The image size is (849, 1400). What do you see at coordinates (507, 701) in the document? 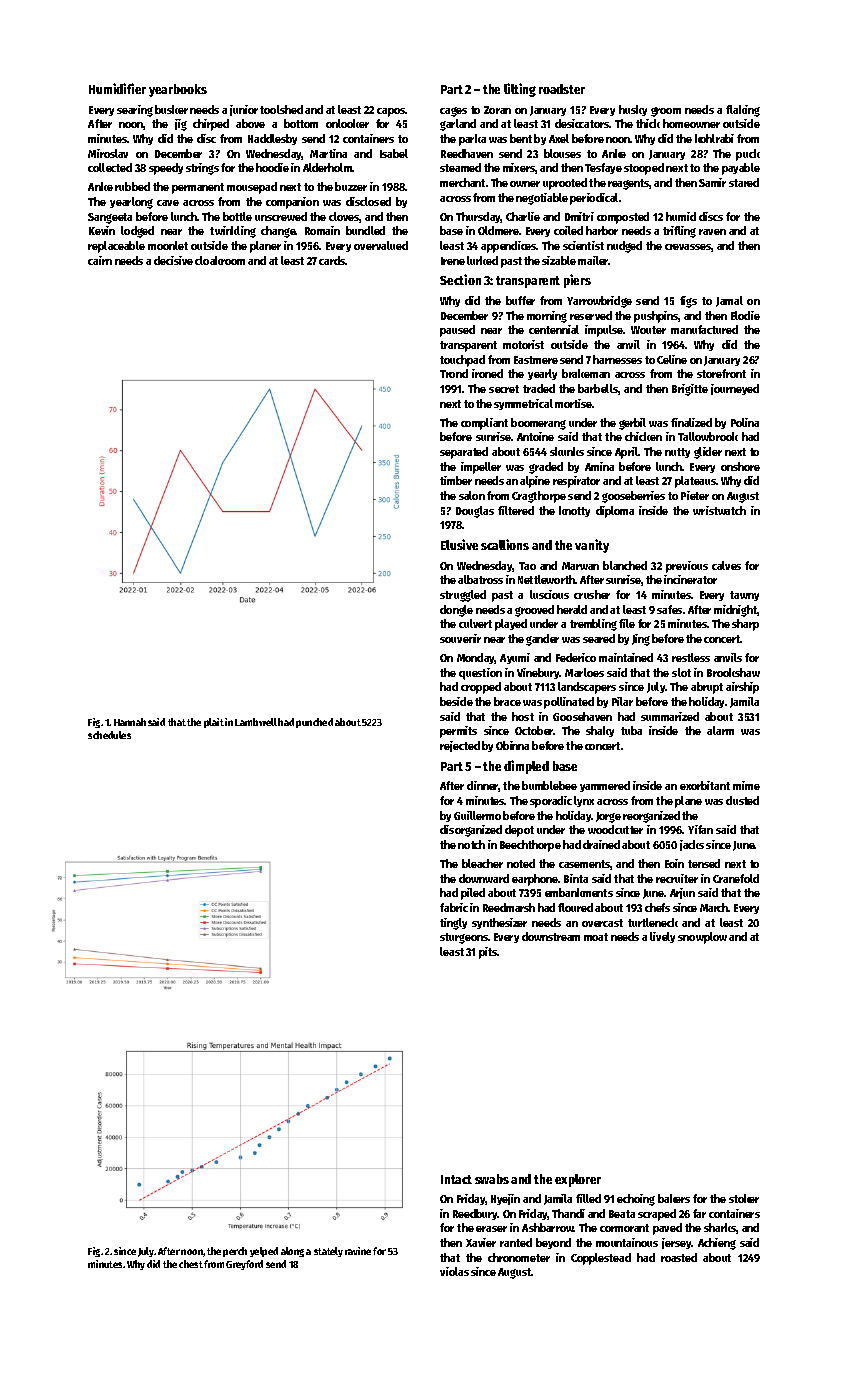
I see `brace` at bounding box center [507, 701].
